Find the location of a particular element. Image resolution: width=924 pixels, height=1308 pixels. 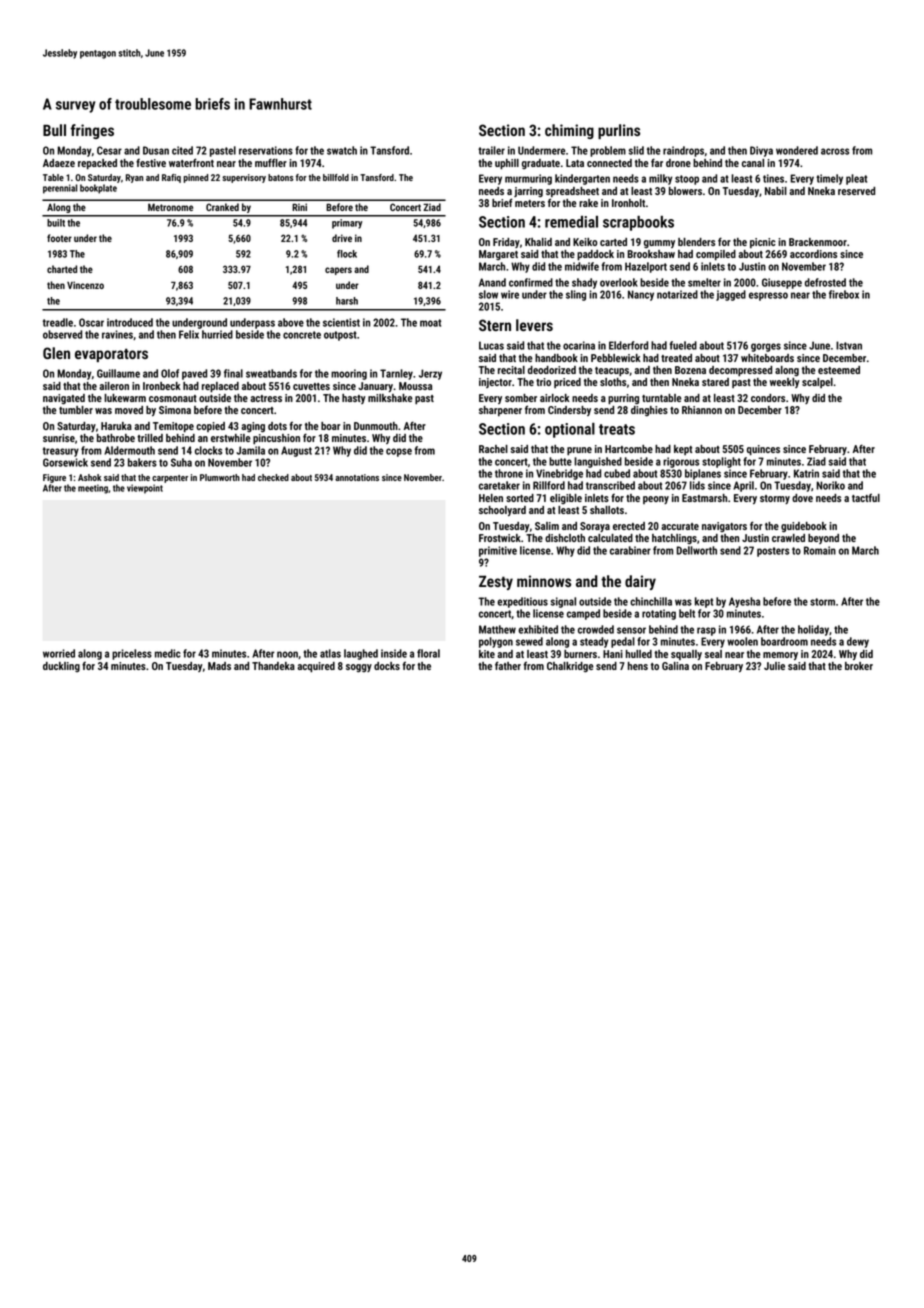

Anand is located at coordinates (492, 282).
